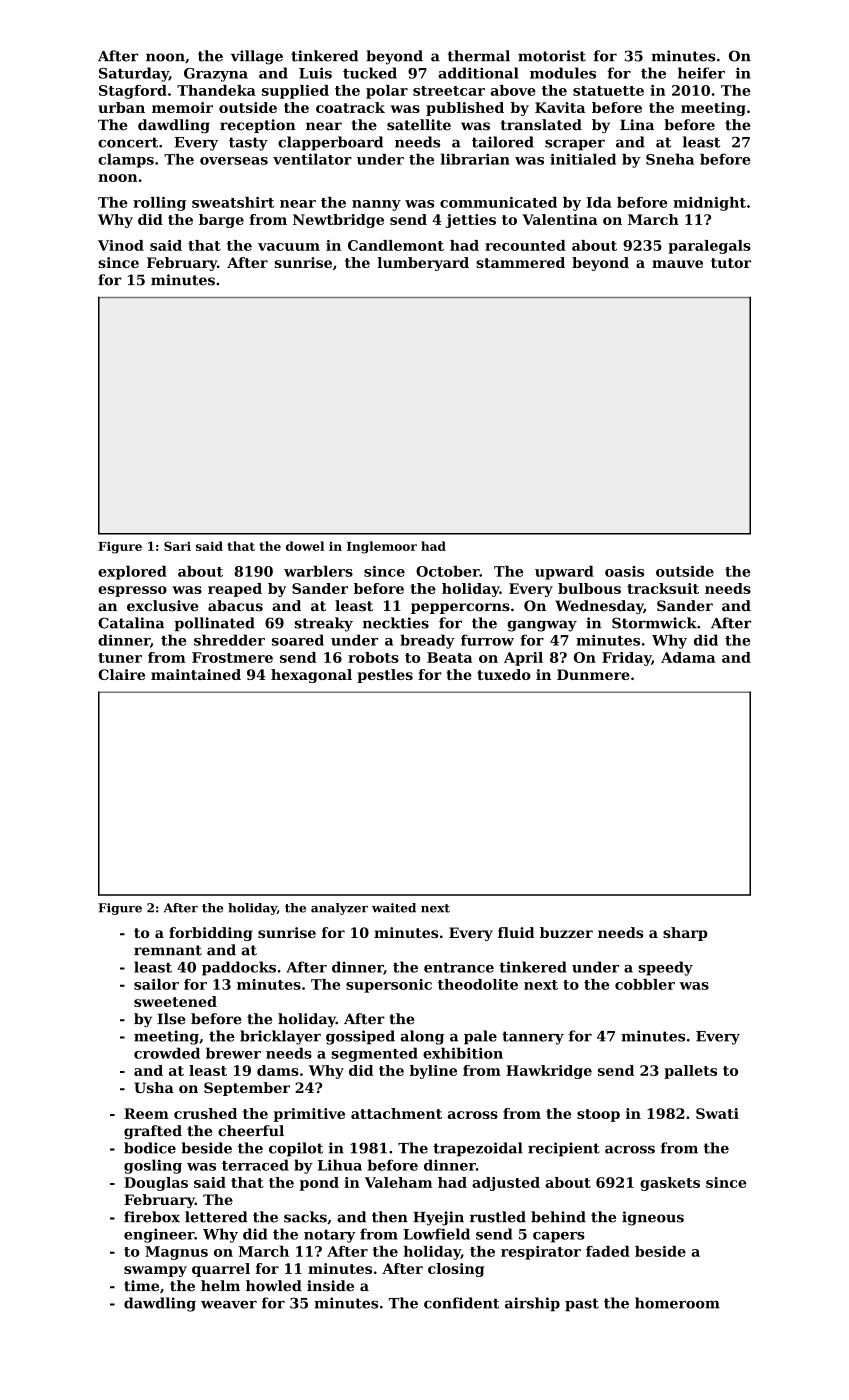  I want to click on librarian, so click(475, 159).
